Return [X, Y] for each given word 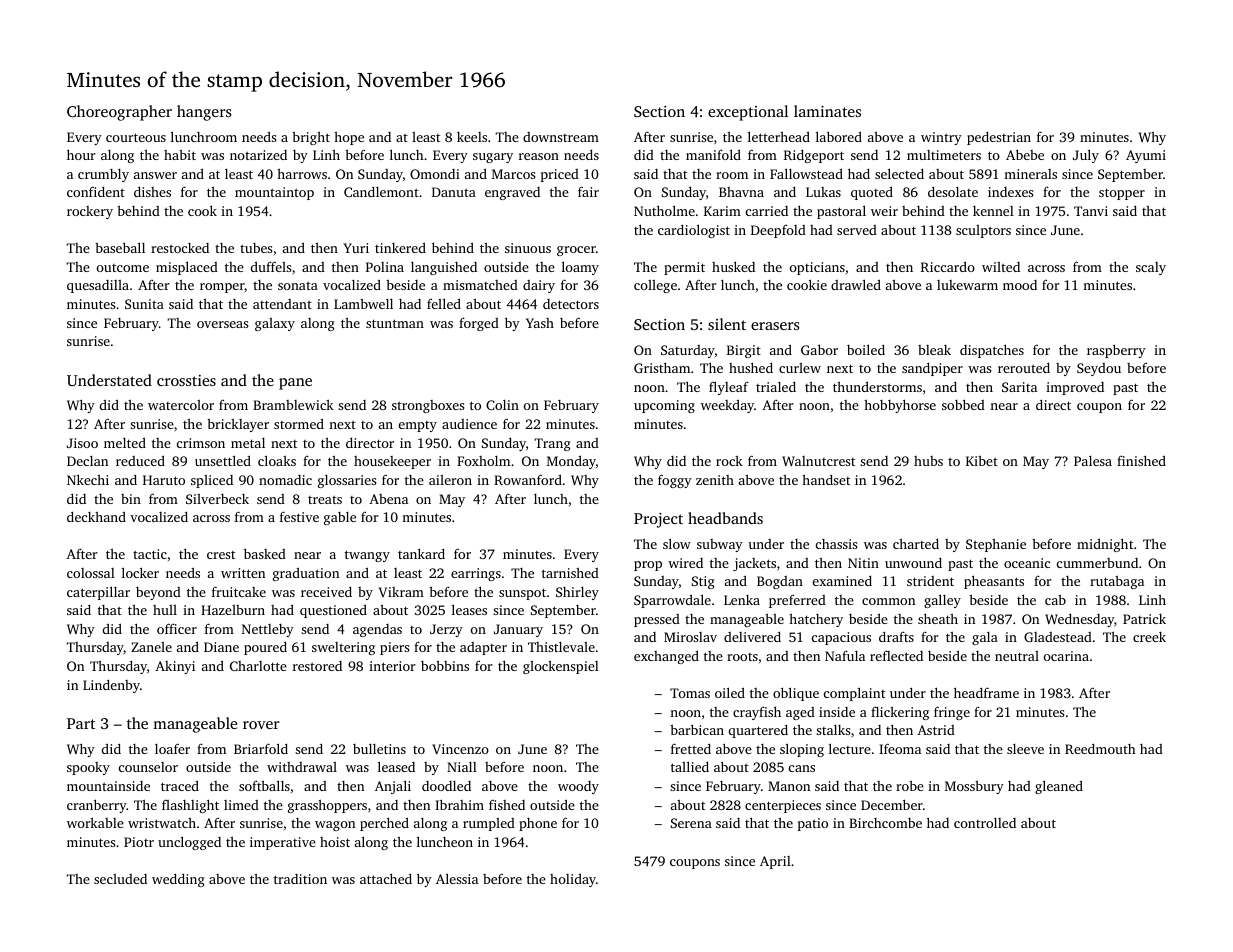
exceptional [748, 113]
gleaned [1059, 787]
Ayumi [1146, 156]
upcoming [664, 406]
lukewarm [967, 285]
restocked [180, 248]
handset [826, 479]
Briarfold [261, 748]
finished [1141, 460]
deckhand [96, 516]
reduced [140, 460]
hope [349, 138]
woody [578, 787]
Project [658, 520]
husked [733, 266]
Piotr [139, 842]
